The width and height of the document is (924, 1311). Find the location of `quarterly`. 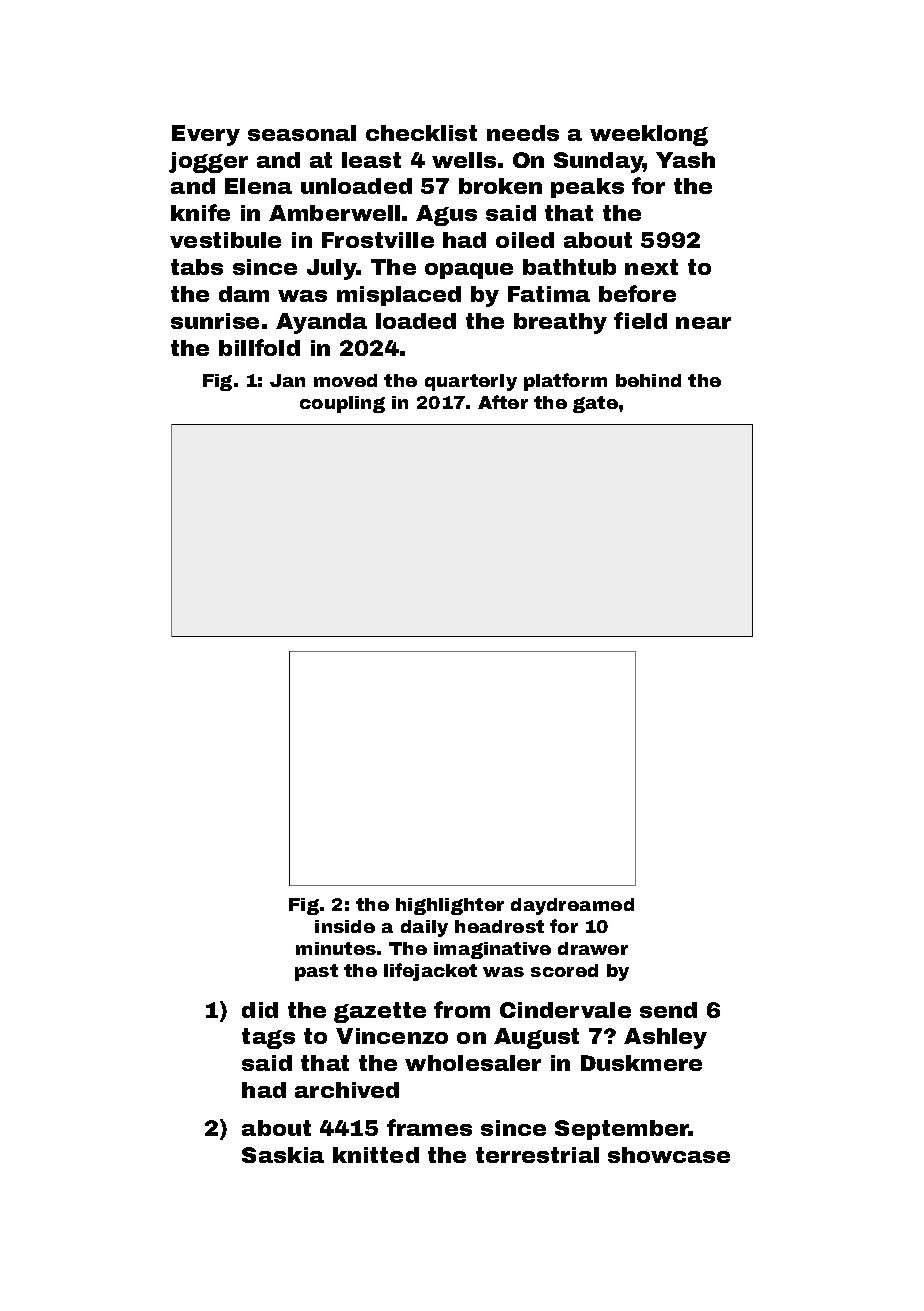

quarterly is located at coordinates (471, 382).
